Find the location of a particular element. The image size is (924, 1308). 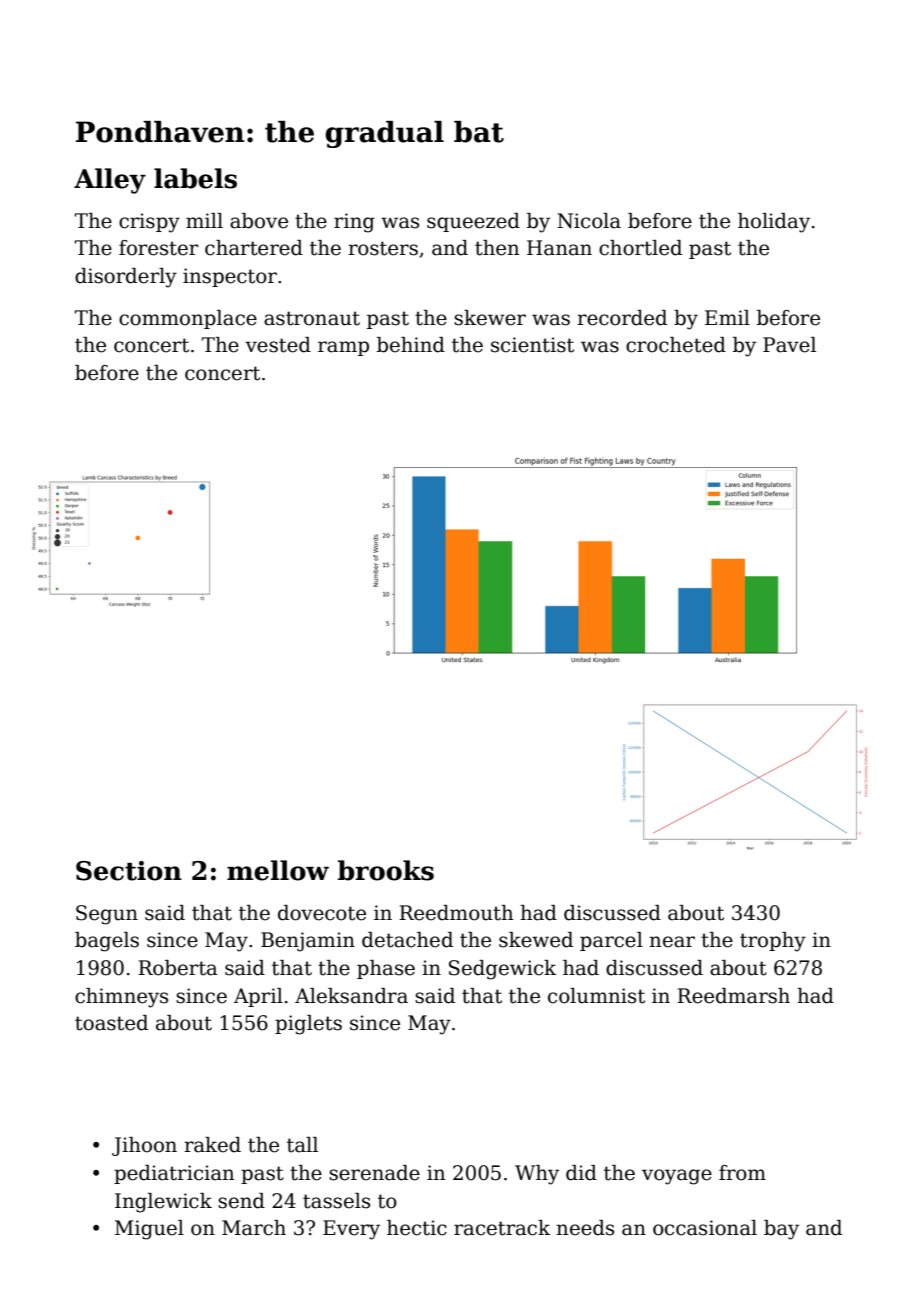

Section is located at coordinates (129, 871).
